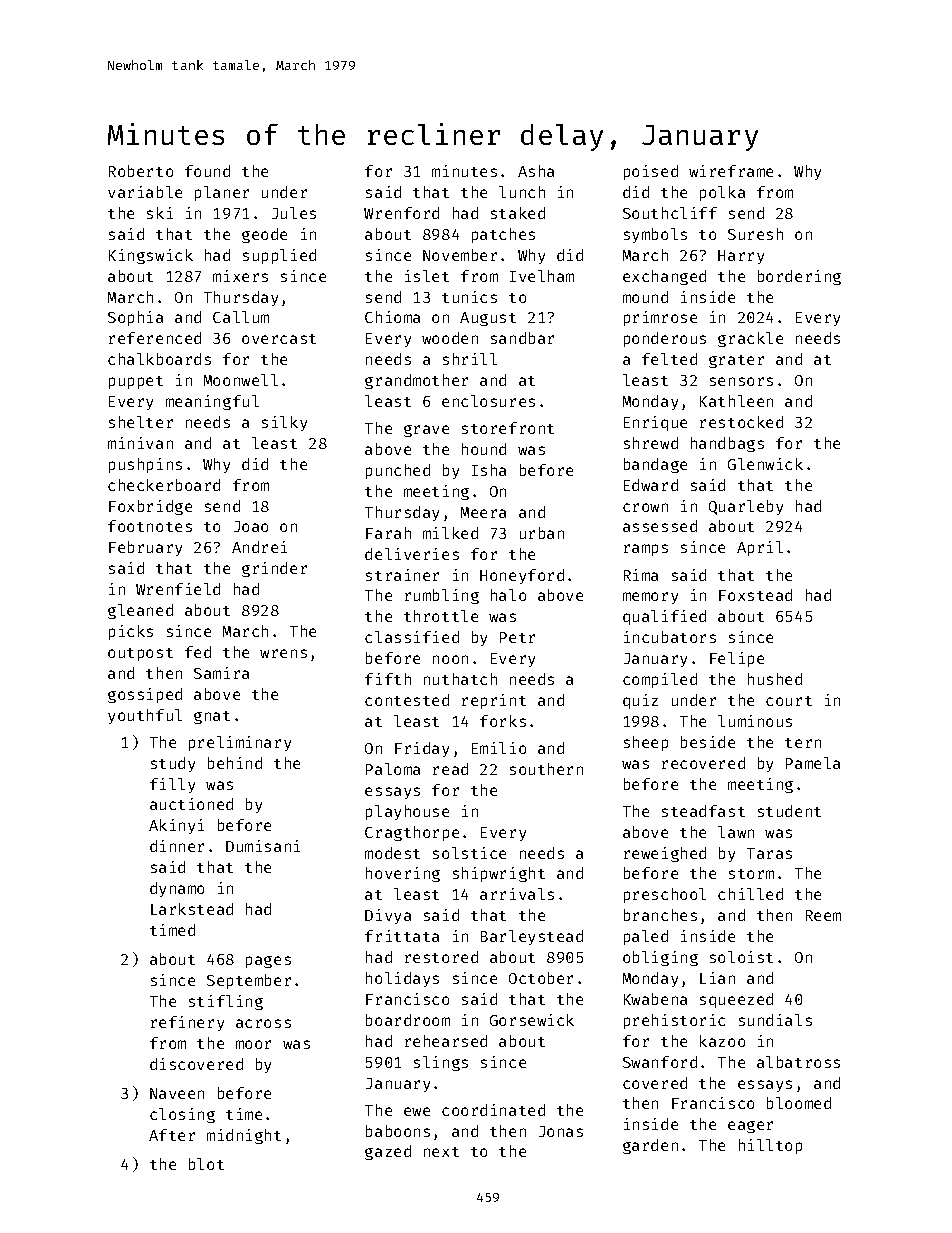  Describe the element at coordinates (731, 171) in the page. I see `wireframe` at that location.
